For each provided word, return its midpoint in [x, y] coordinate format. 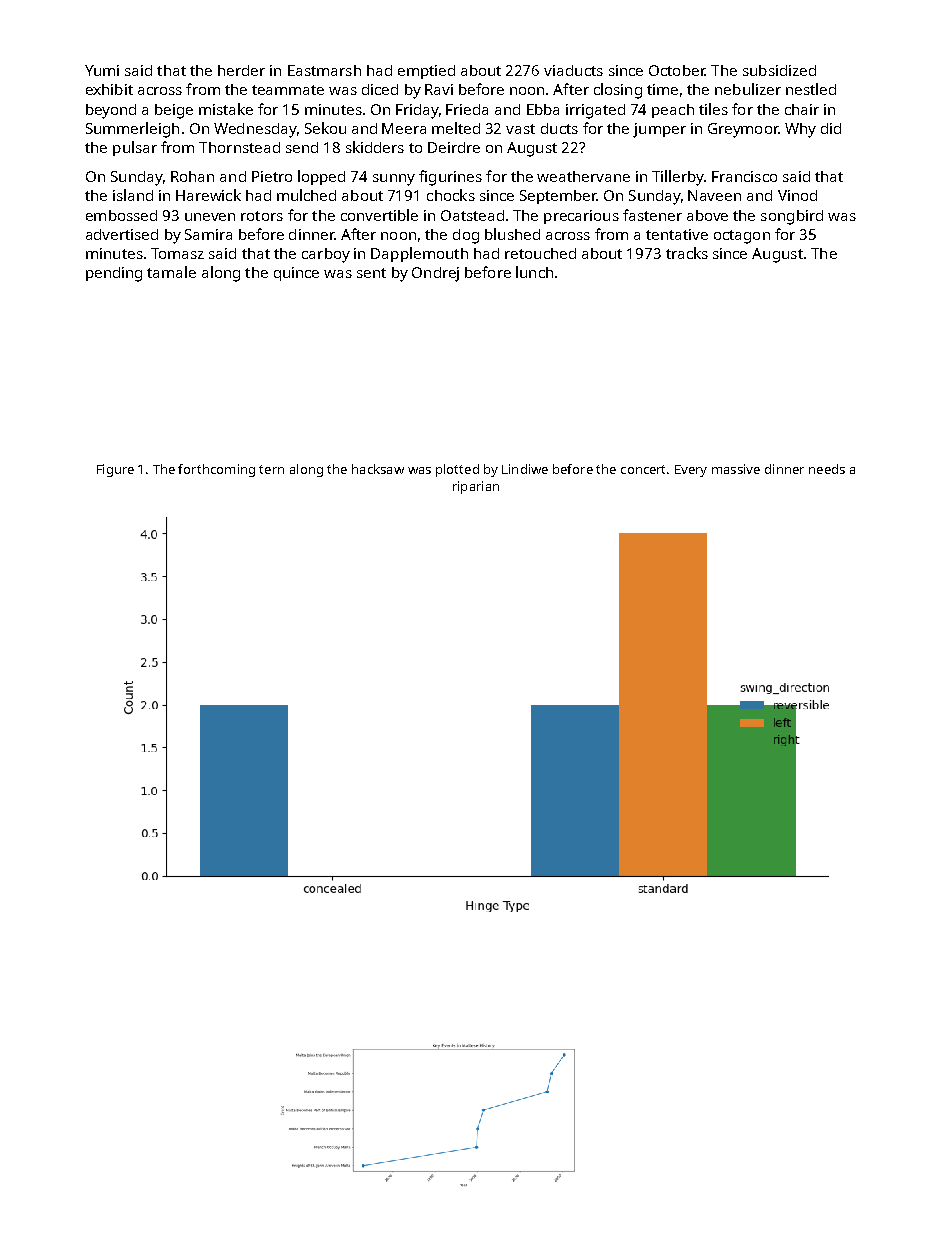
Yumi [102, 70]
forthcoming [216, 470]
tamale [171, 272]
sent [371, 273]
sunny [394, 180]
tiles [713, 109]
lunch [534, 272]
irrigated [595, 111]
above [707, 215]
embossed [121, 215]
